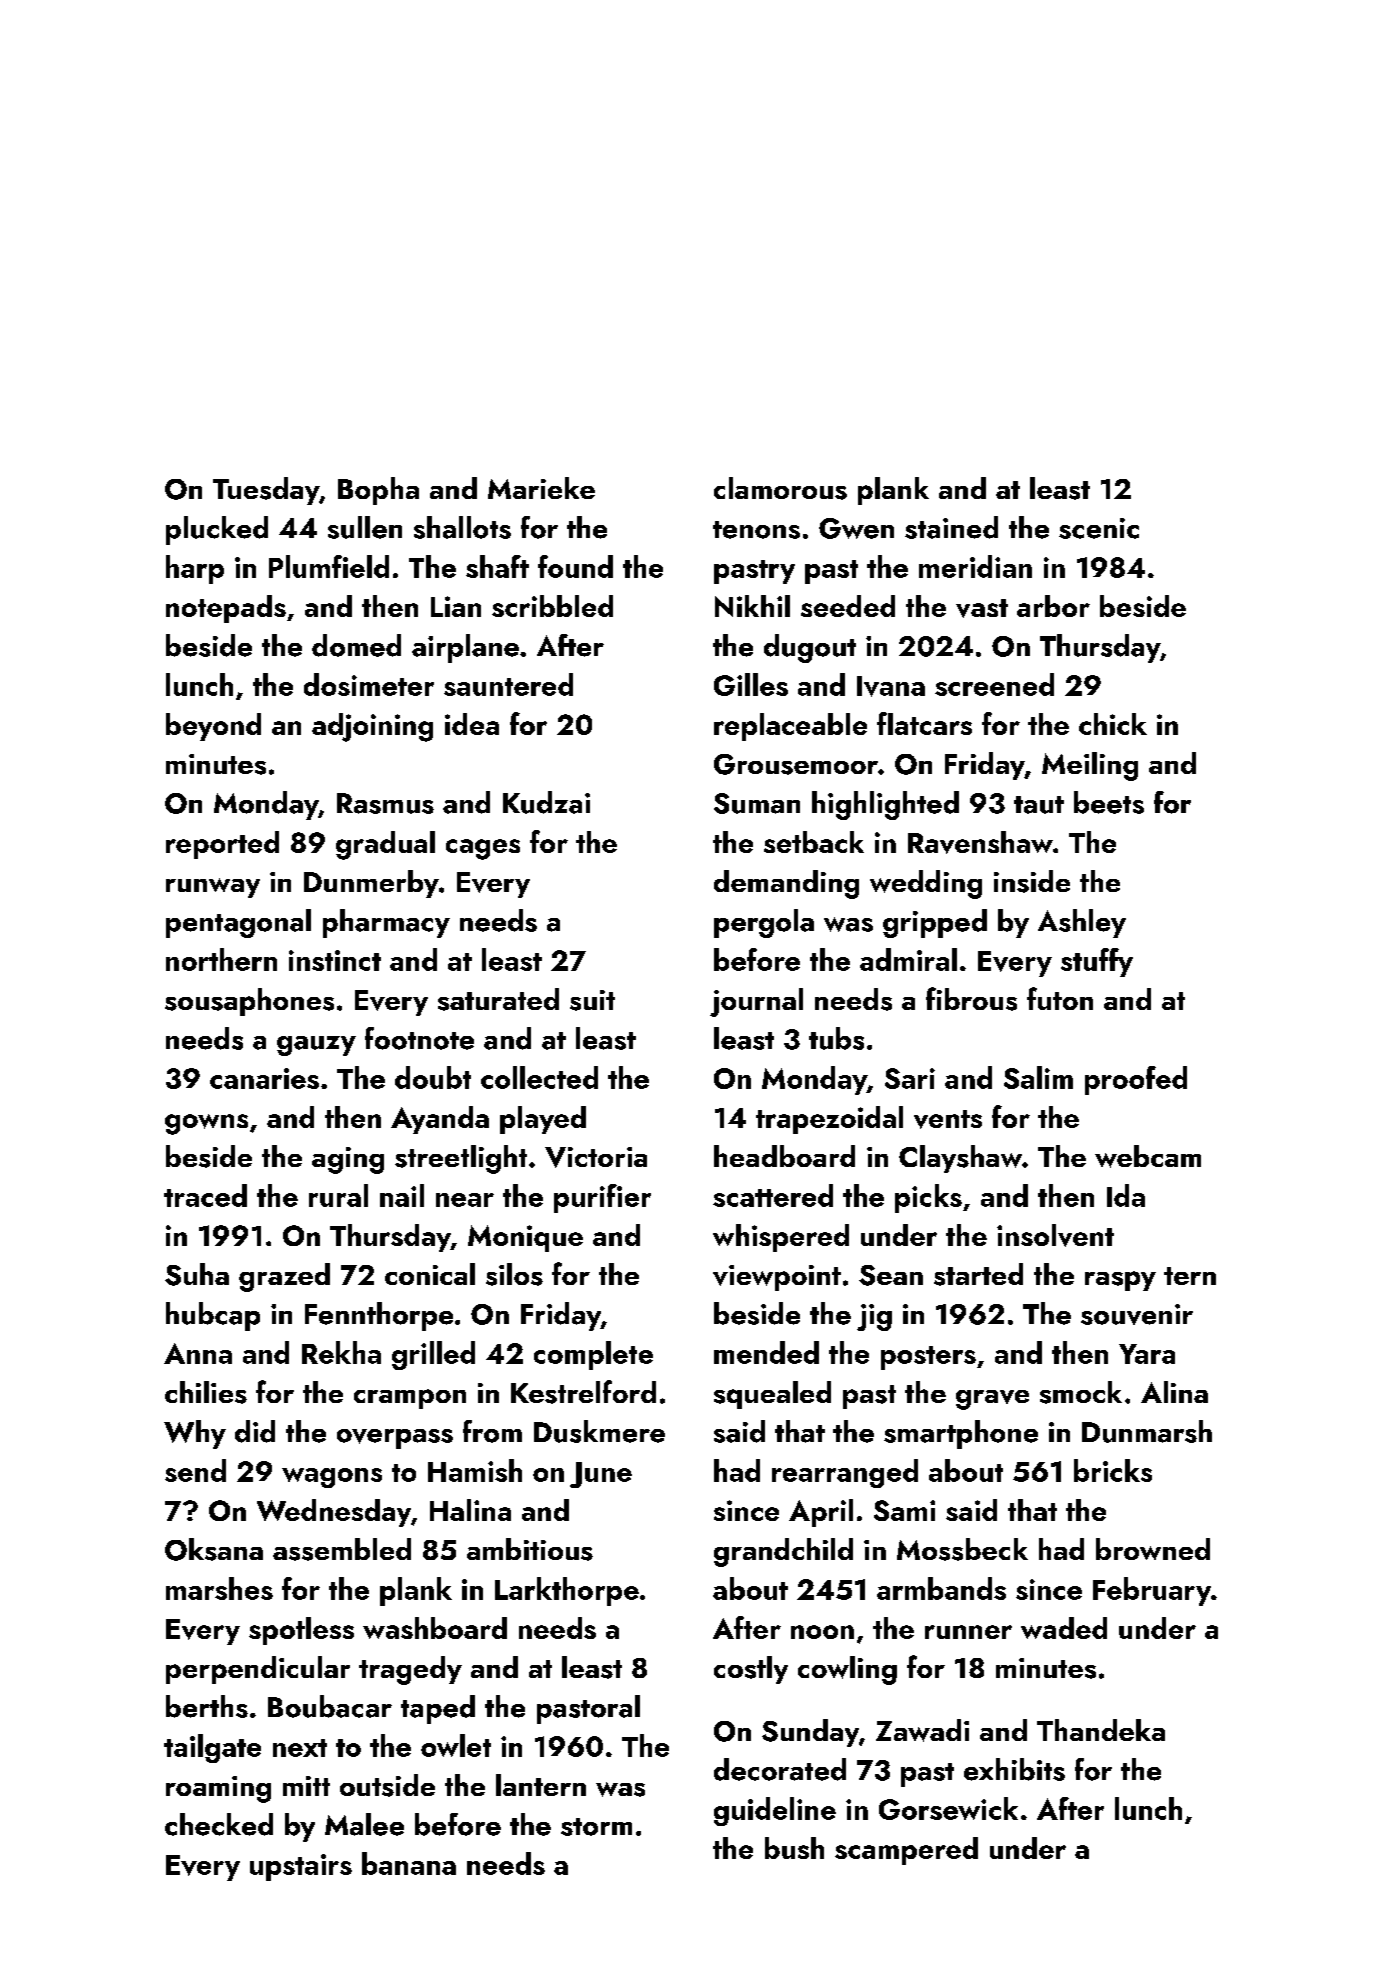 This screenshot has width=1386, height=1969. I want to click on inside, so click(1032, 881).
